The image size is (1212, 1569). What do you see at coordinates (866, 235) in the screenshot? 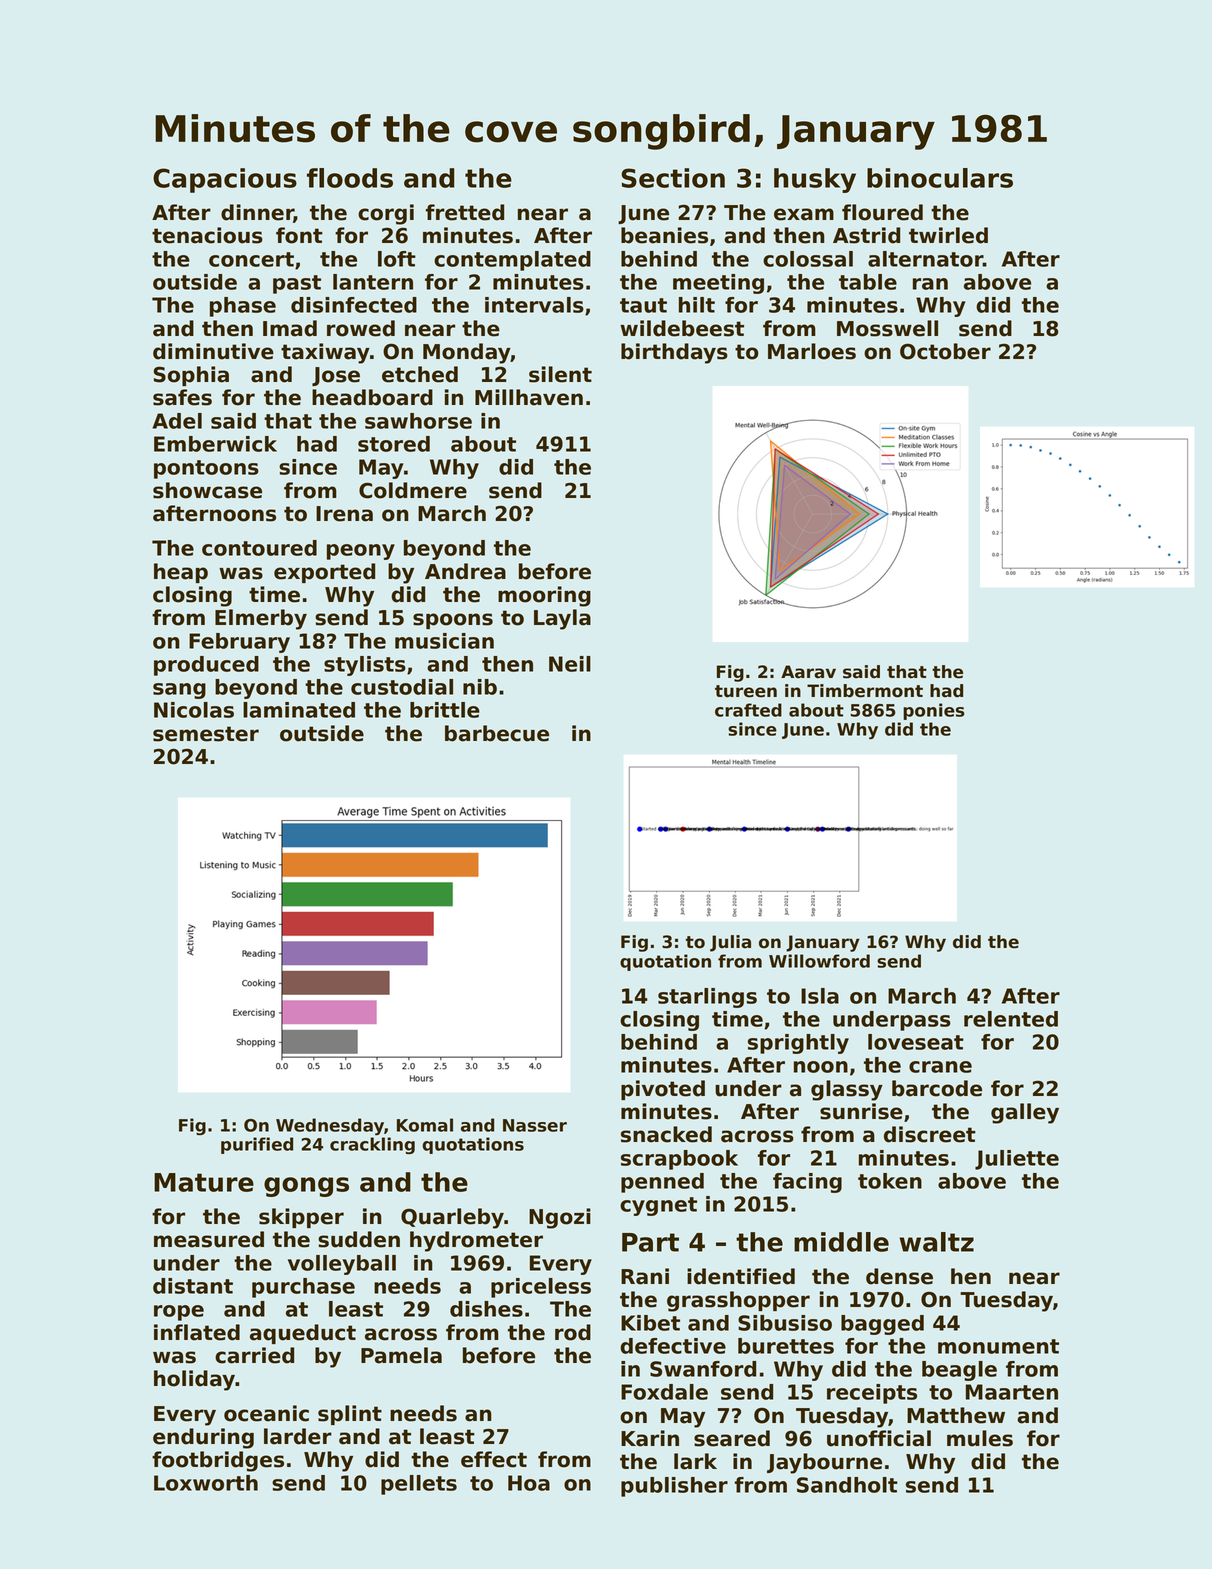
I see `Astrid` at bounding box center [866, 235].
